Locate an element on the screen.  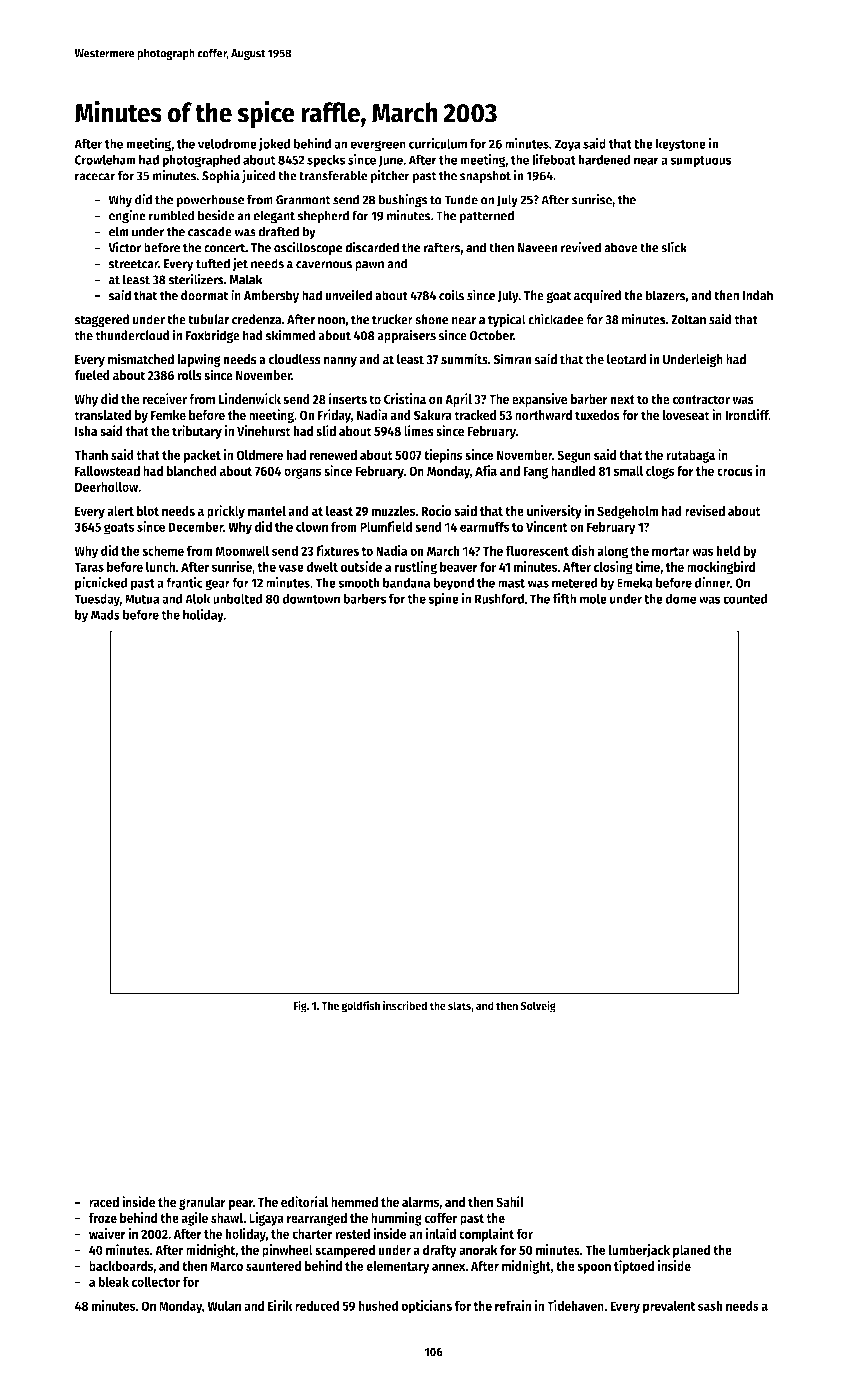
curriculum is located at coordinates (438, 143).
